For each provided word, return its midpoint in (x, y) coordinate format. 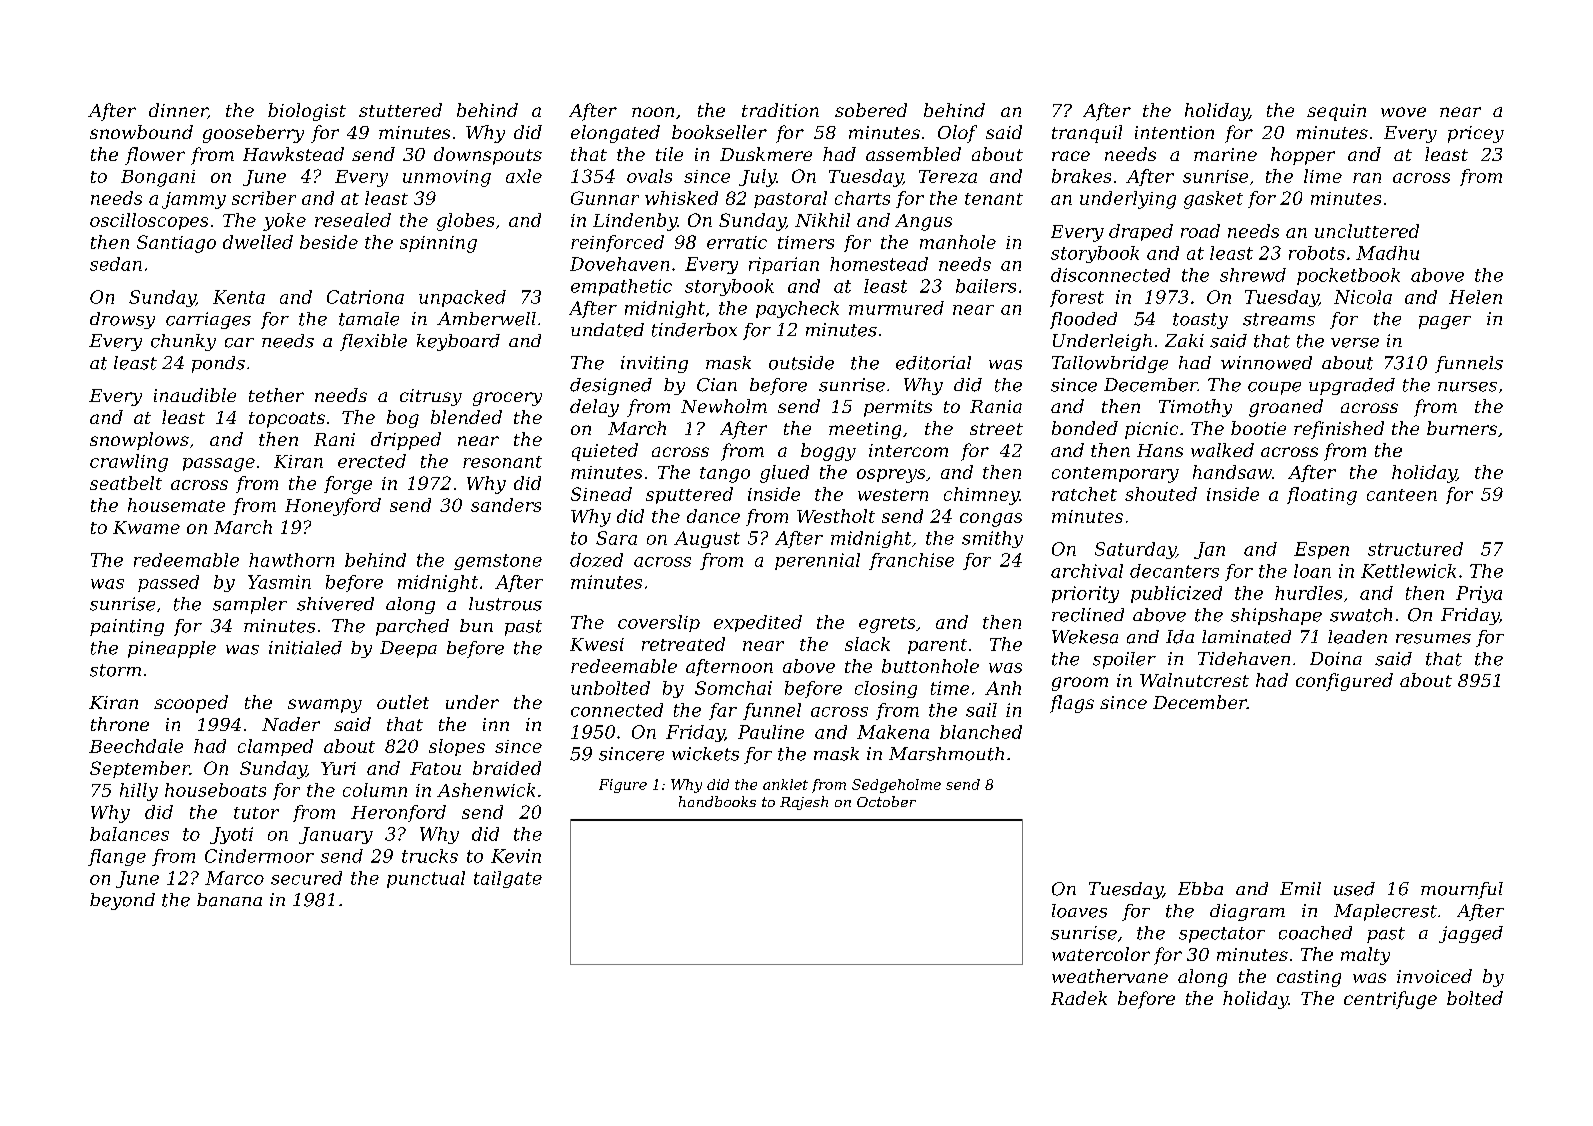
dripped (406, 441)
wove (1403, 112)
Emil (1300, 888)
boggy (828, 452)
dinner (178, 111)
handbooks (717, 801)
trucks (430, 856)
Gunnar (605, 198)
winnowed (1266, 363)
